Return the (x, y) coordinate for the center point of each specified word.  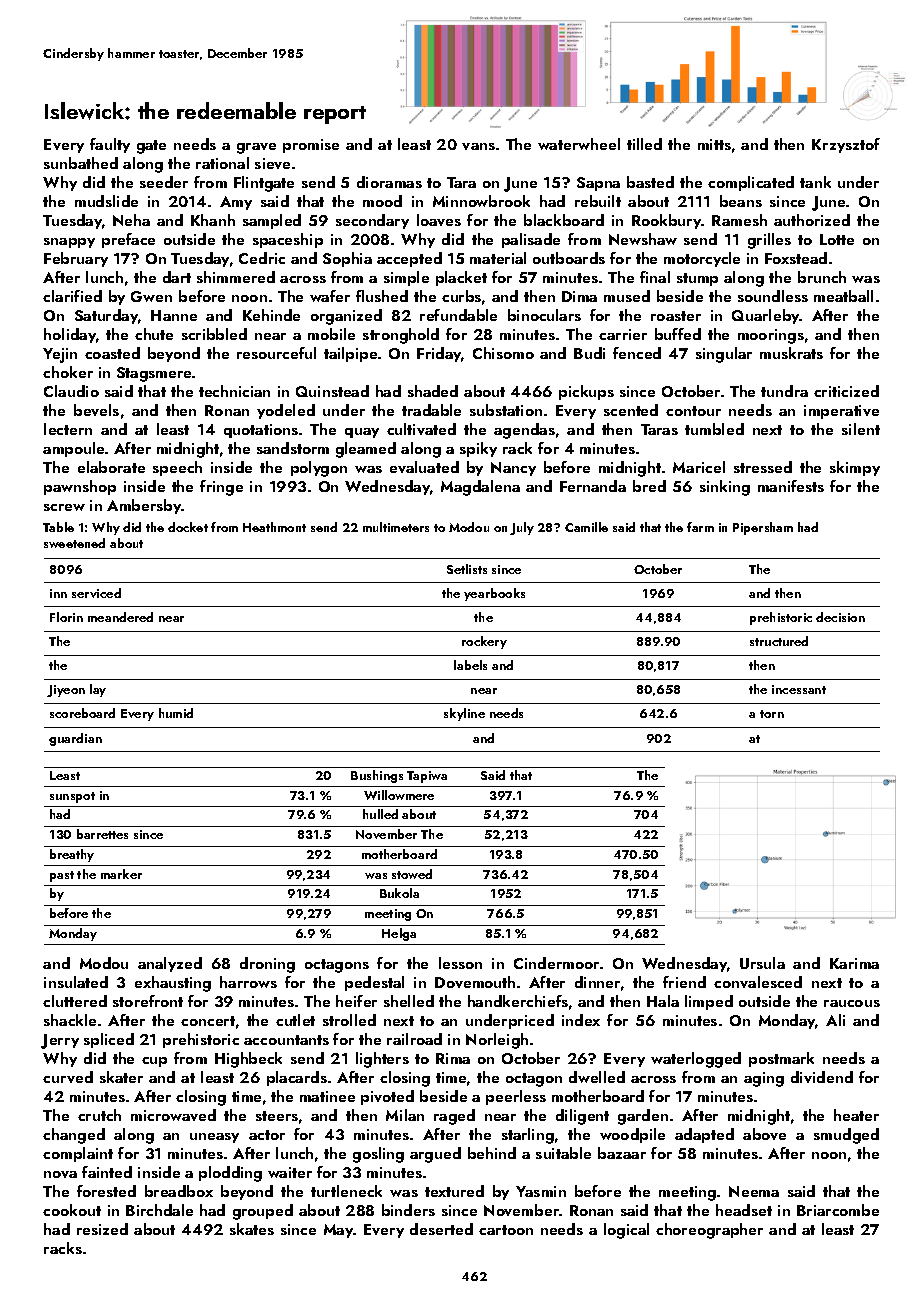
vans (478, 146)
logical (626, 1231)
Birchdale (159, 1210)
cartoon (506, 1230)
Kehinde (271, 315)
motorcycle (702, 259)
